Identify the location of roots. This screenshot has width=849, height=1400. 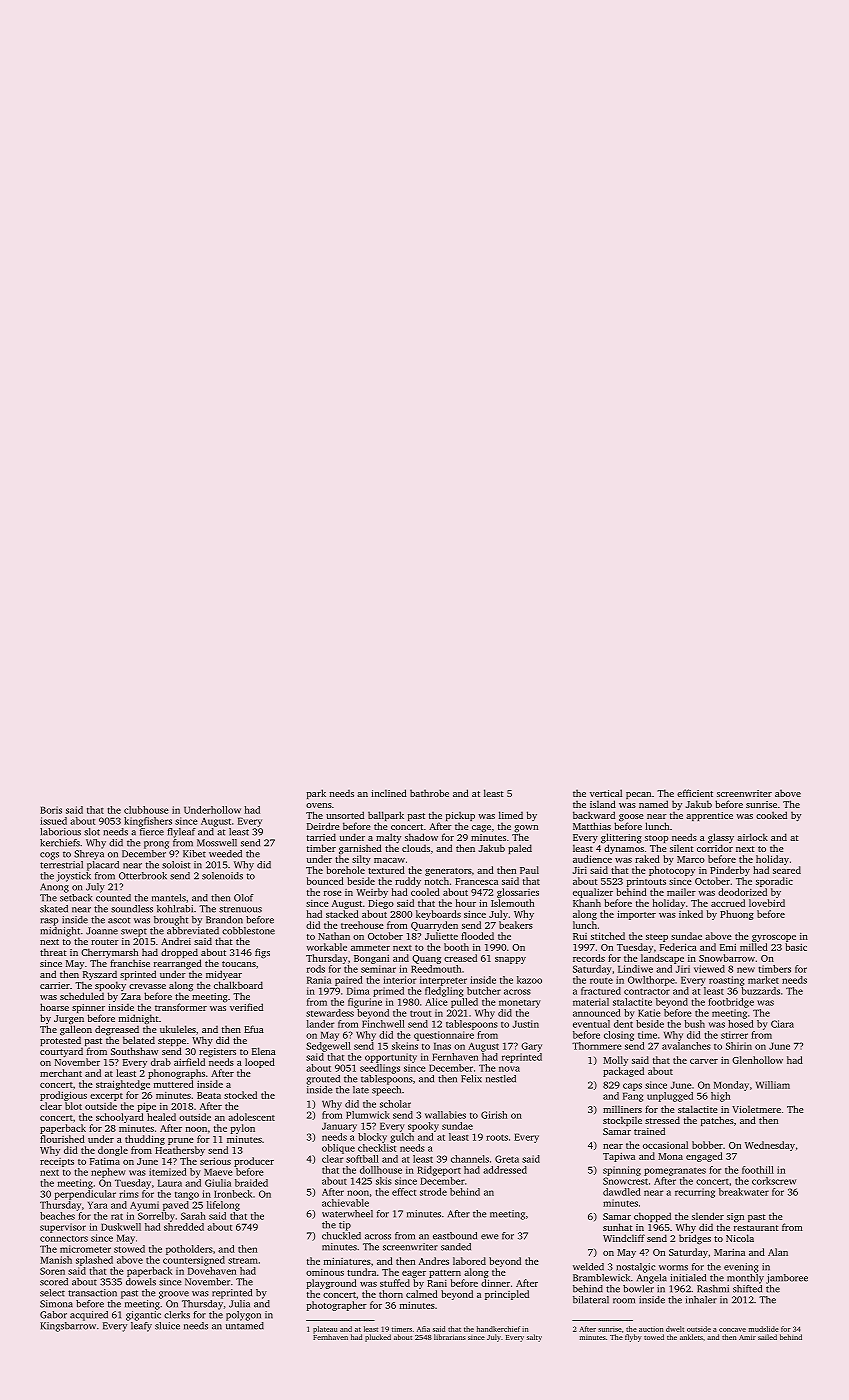
(497, 1137).
